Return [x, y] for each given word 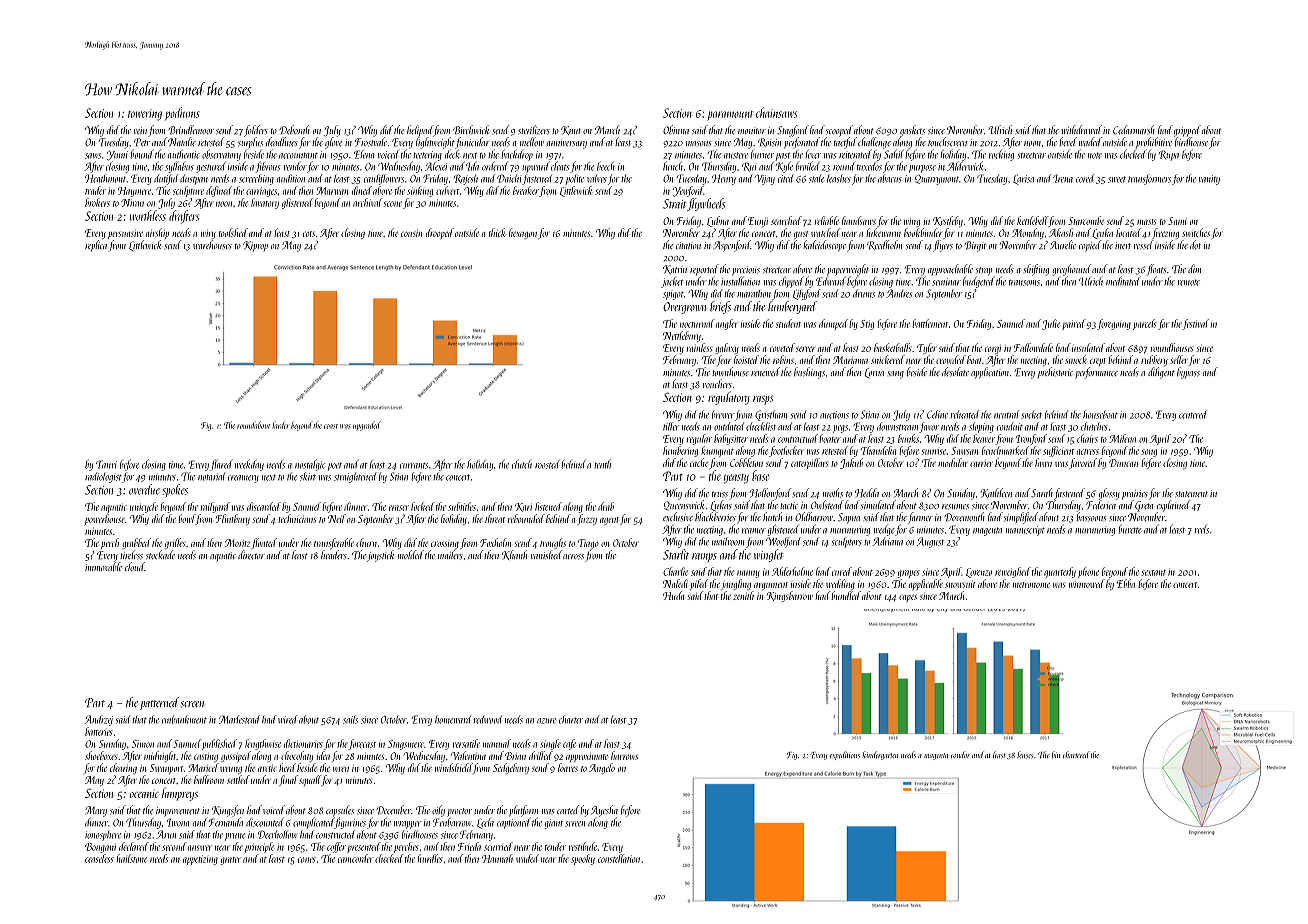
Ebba [1126, 583]
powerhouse [105, 519]
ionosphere [103, 835]
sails [350, 719]
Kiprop [255, 246]
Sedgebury [511, 768]
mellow [532, 141]
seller [1179, 359]
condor [960, 754]
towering [145, 115]
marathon [754, 293]
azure [546, 721]
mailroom [728, 541]
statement [1191, 494]
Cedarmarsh [1134, 130]
